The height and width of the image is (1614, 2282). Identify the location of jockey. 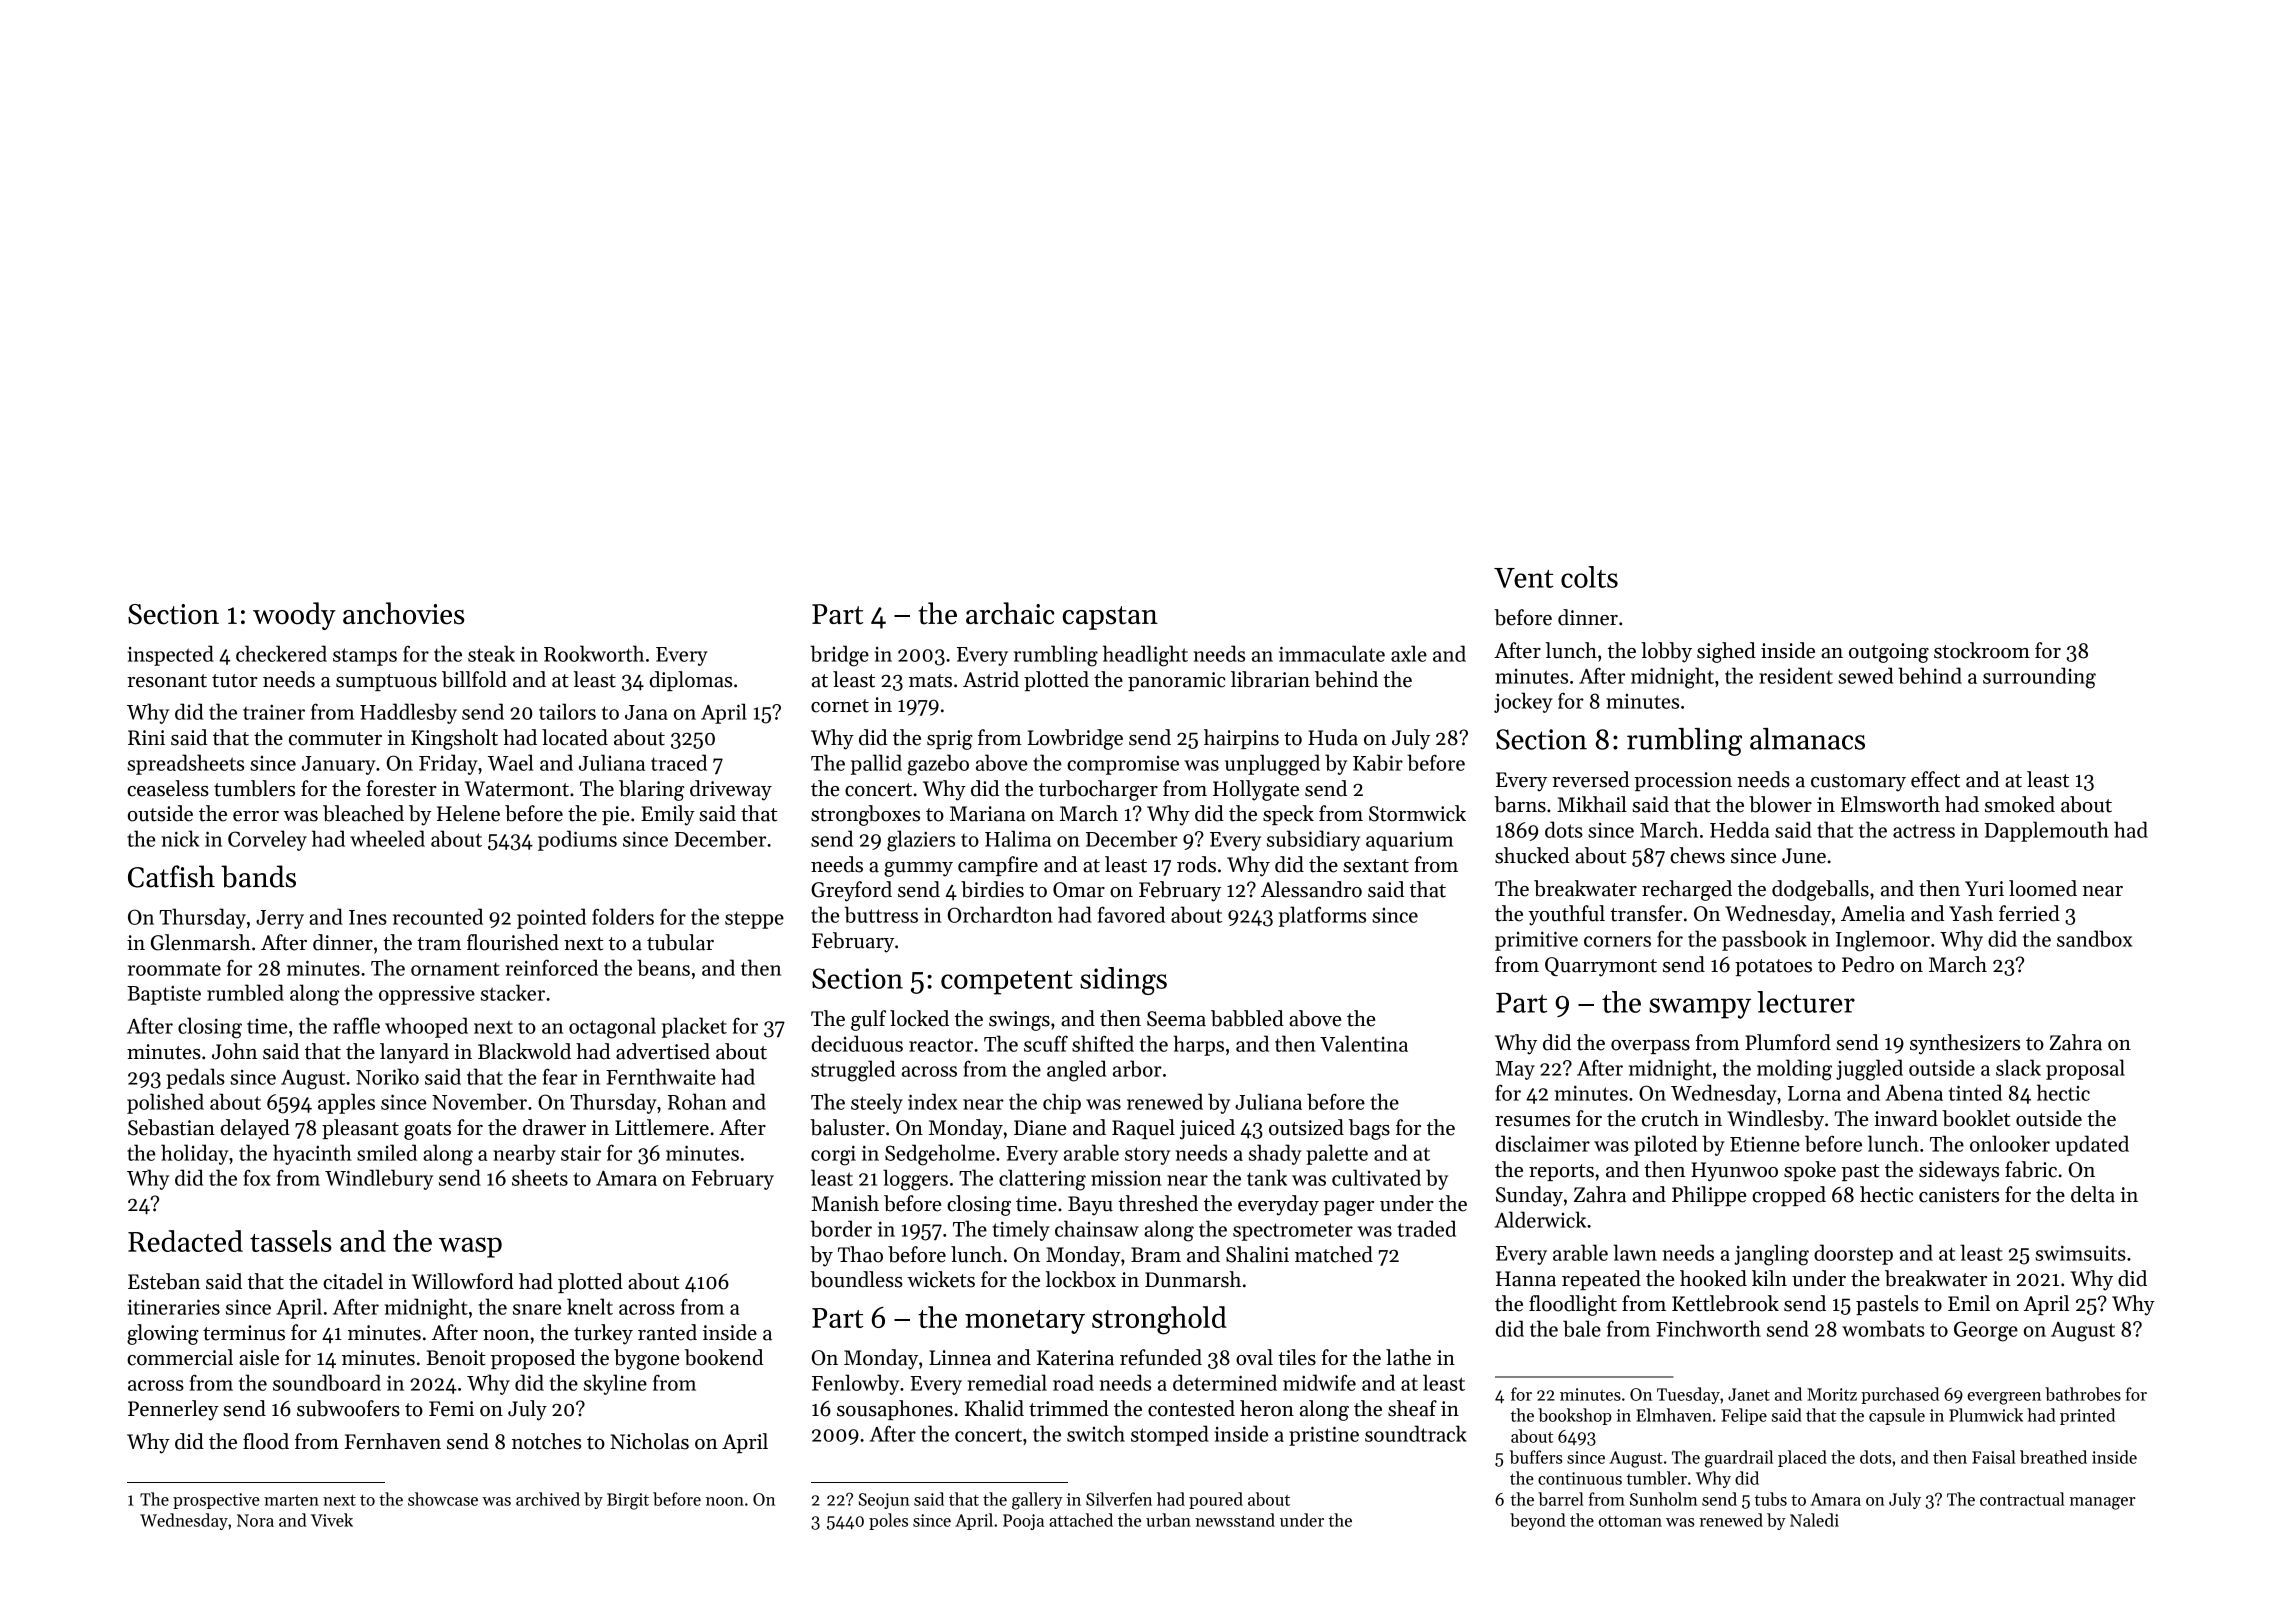
(1523, 702).
